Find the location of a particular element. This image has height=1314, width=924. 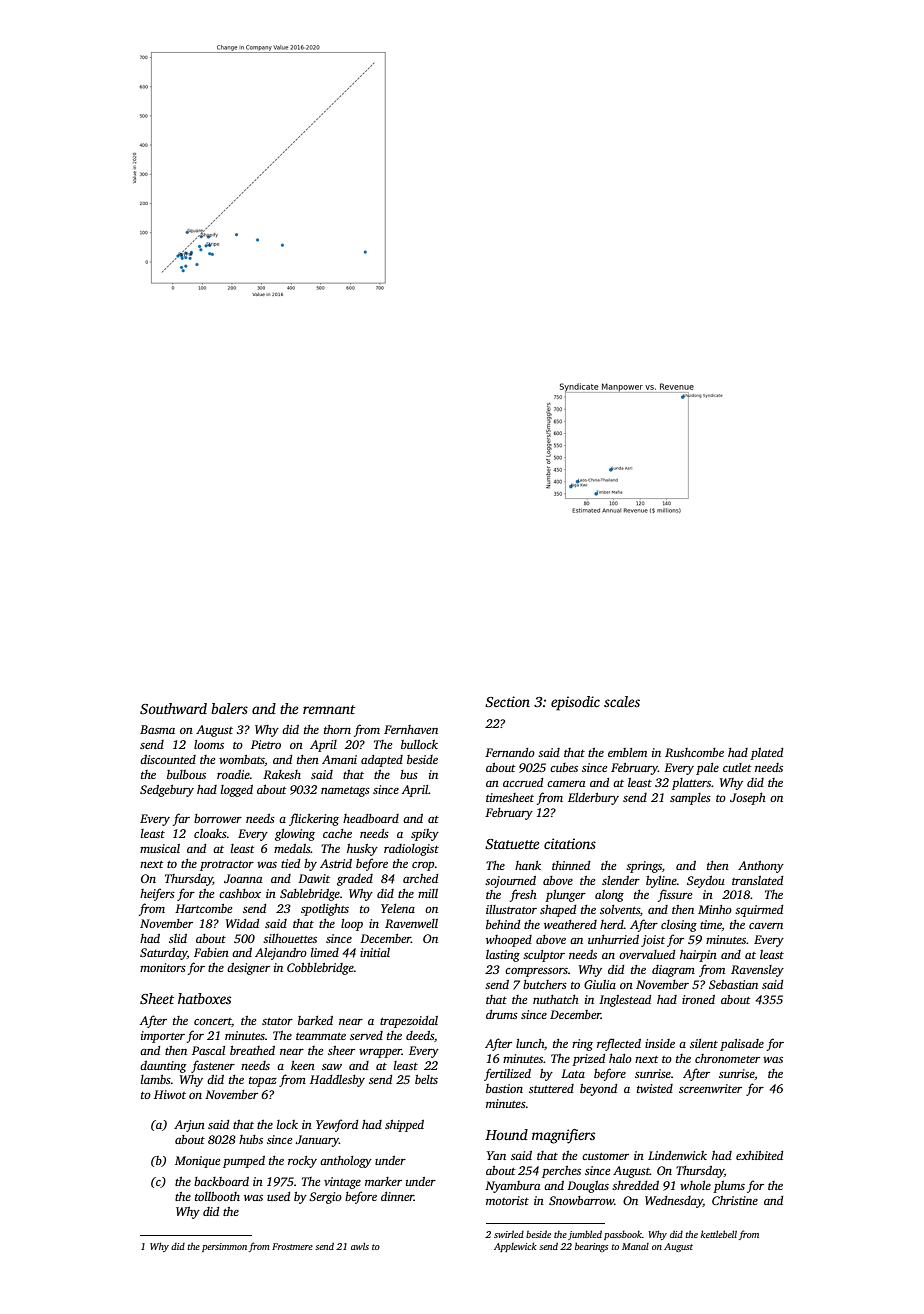

barked is located at coordinates (315, 1020).
